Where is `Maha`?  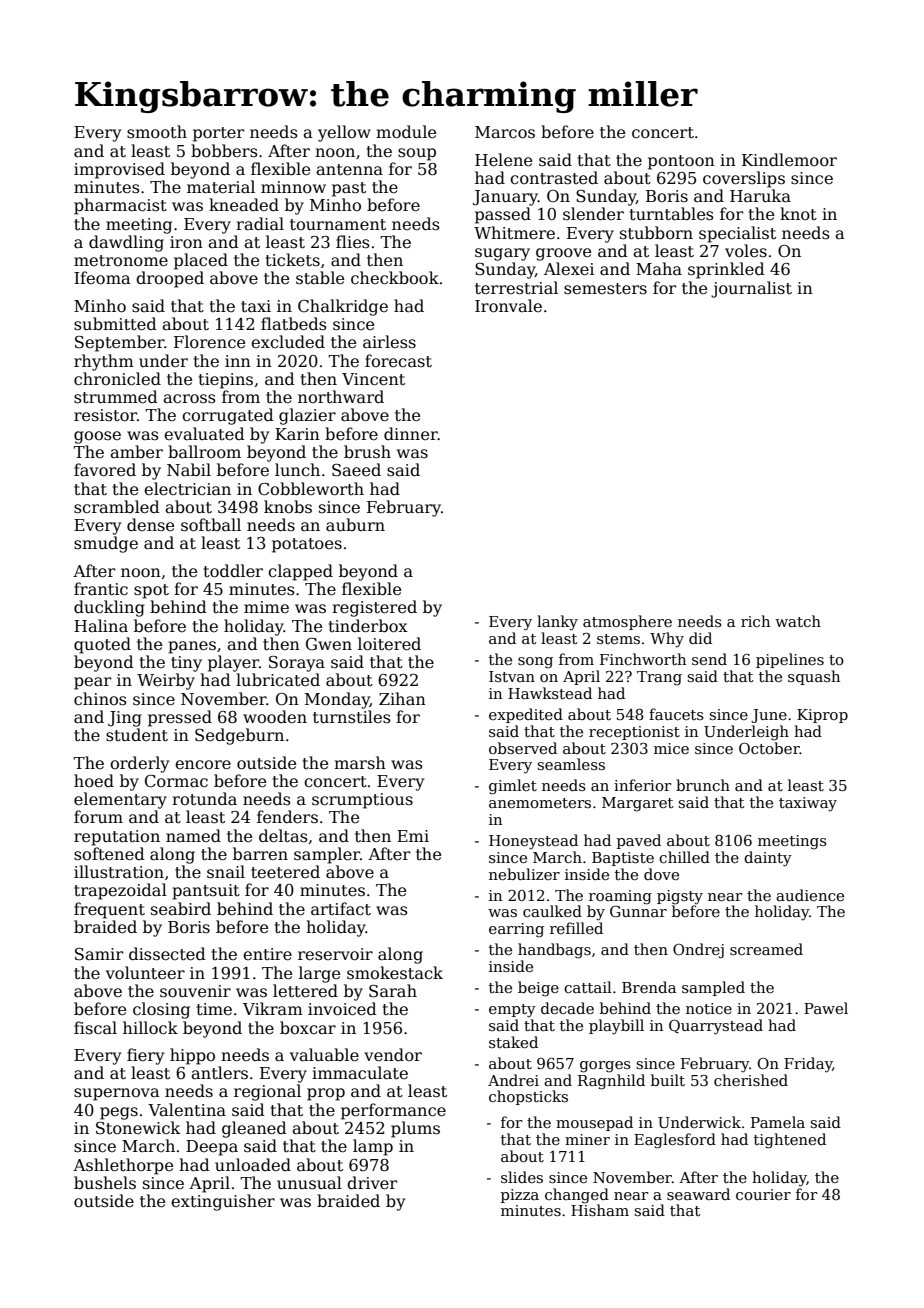 Maha is located at coordinates (659, 268).
